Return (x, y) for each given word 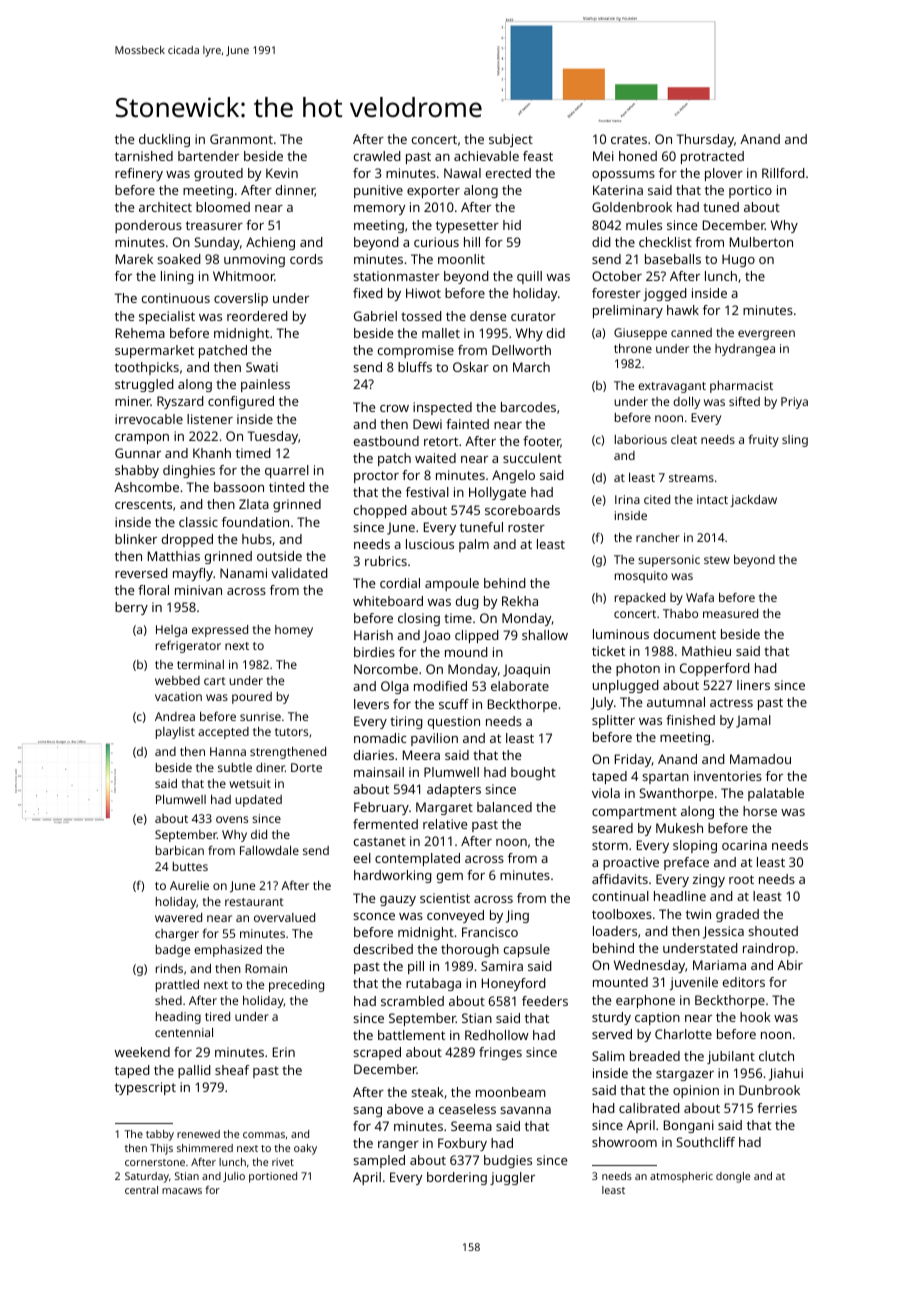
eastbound (386, 441)
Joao (436, 636)
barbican (180, 850)
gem (450, 878)
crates (629, 139)
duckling (164, 140)
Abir (790, 965)
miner (133, 401)
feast (538, 156)
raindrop (769, 949)
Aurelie (189, 885)
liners (753, 685)
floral (153, 590)
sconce (374, 916)
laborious (641, 439)
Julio (234, 1177)
